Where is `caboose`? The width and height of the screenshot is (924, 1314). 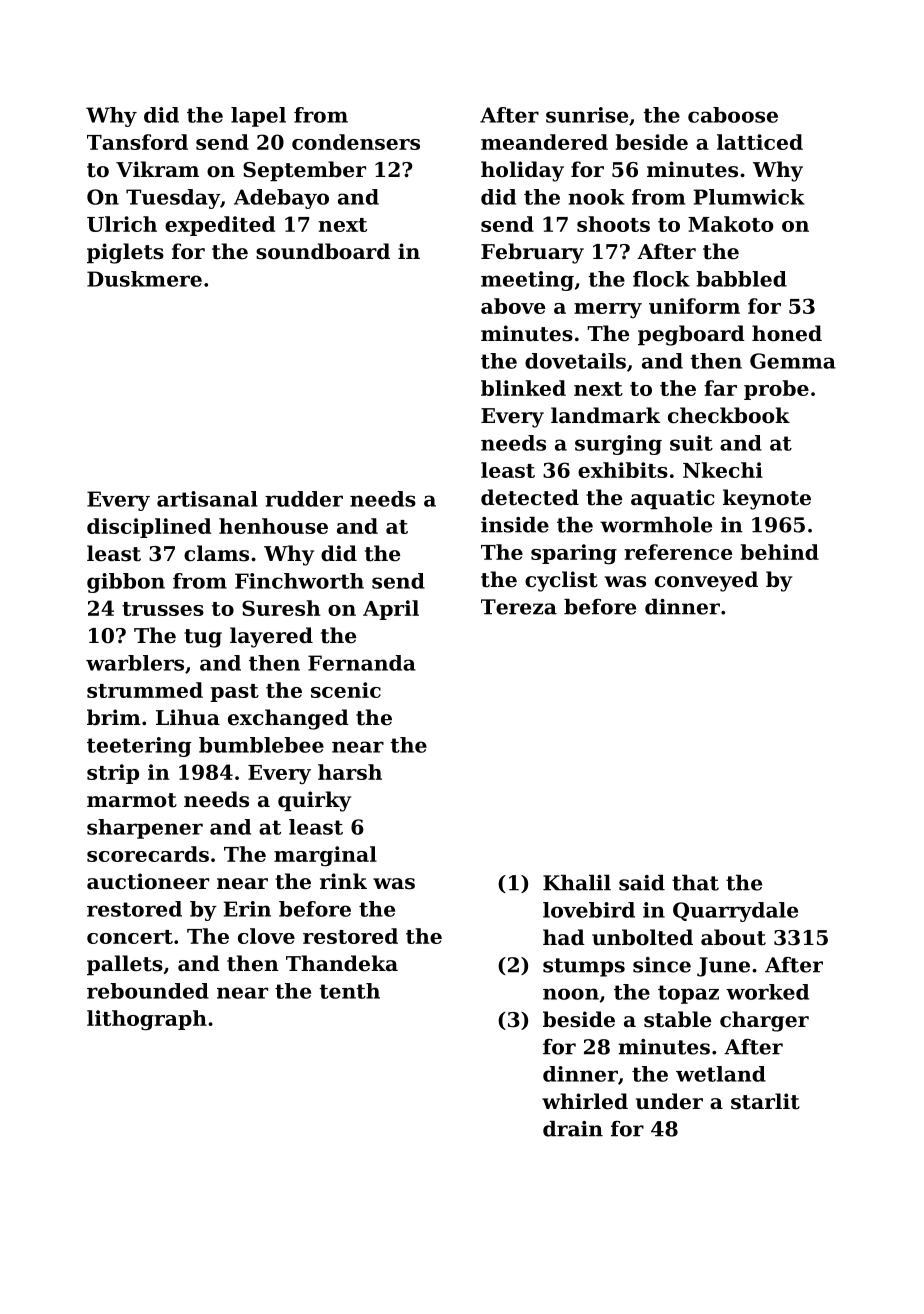
caboose is located at coordinates (733, 115).
